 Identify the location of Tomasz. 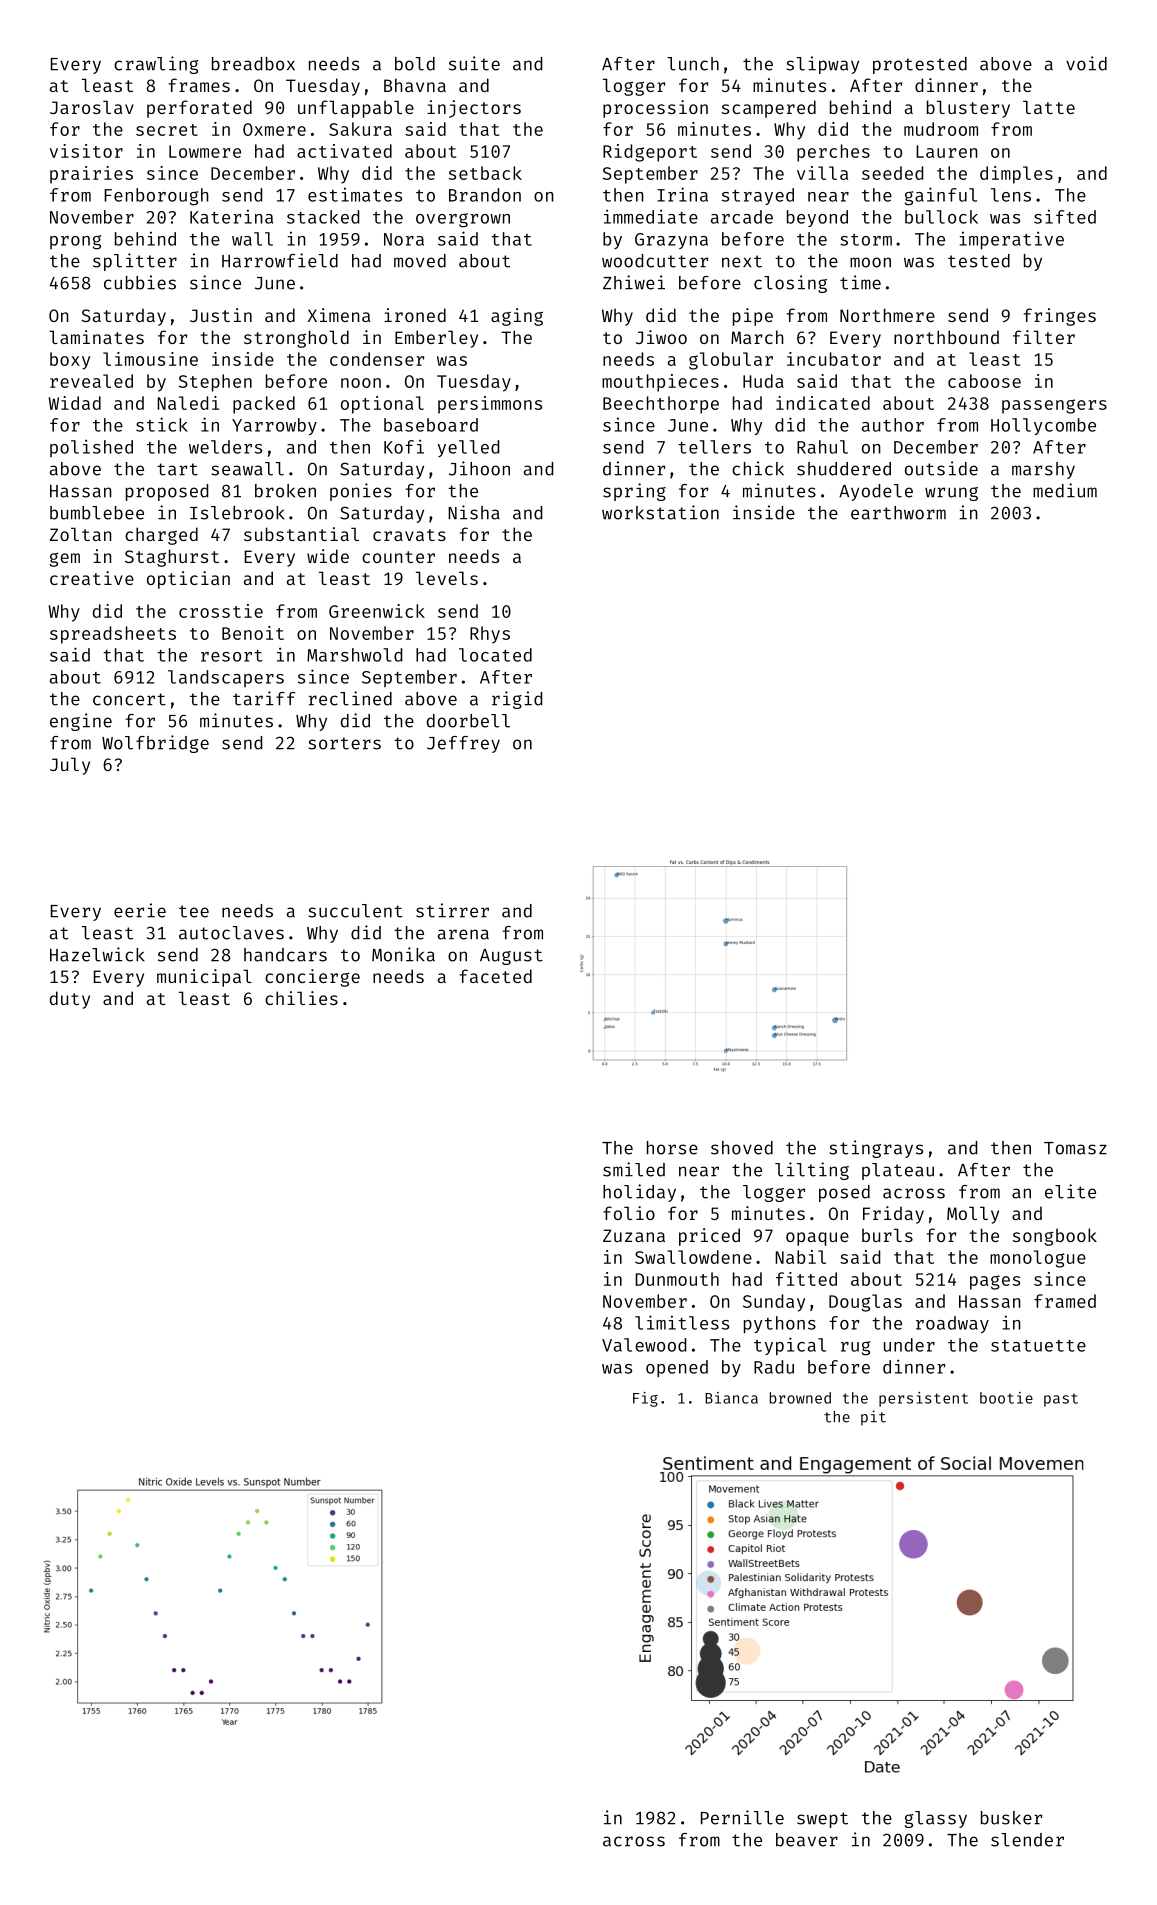
(1075, 1148).
